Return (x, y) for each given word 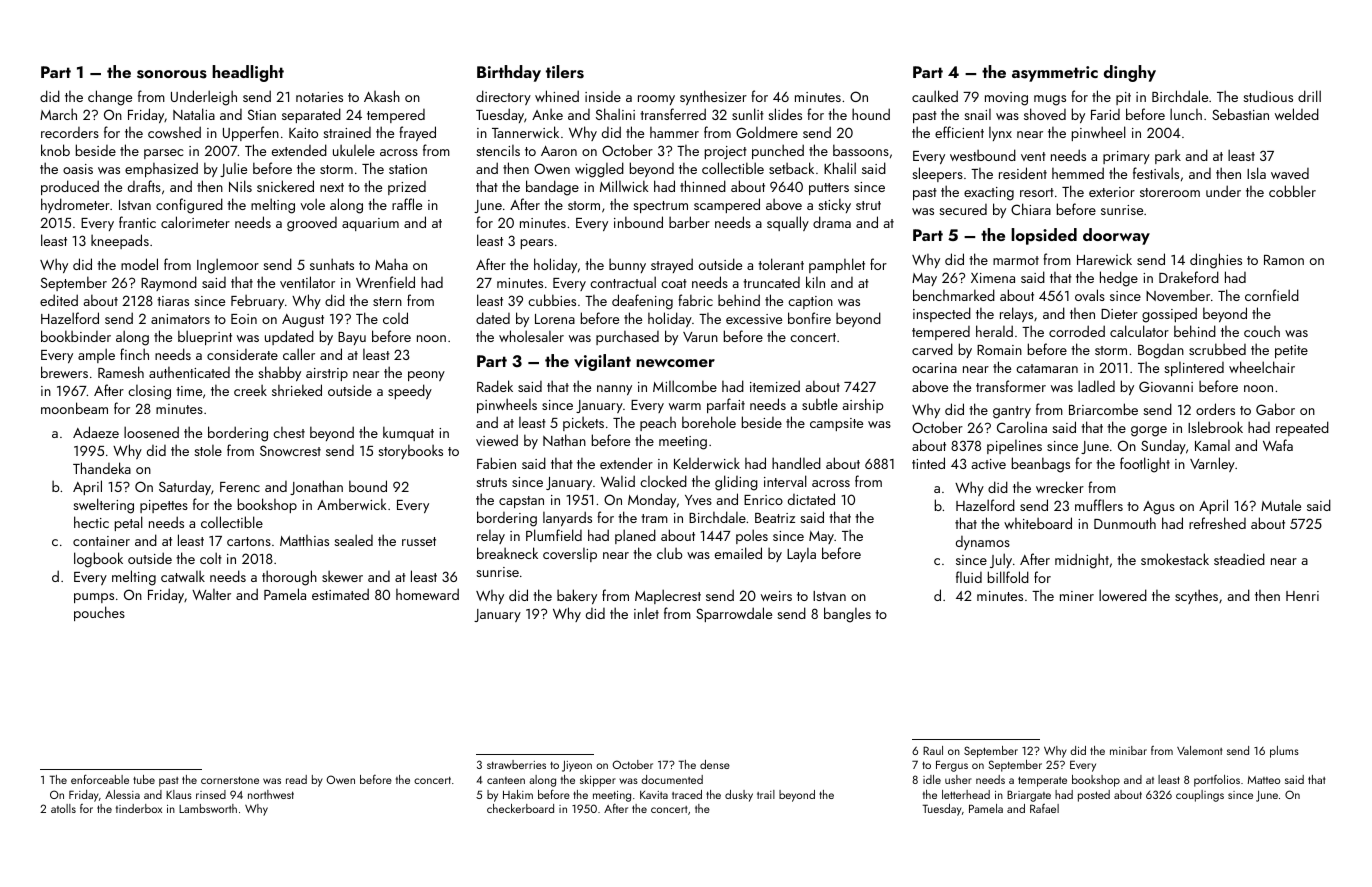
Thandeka (102, 468)
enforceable (100, 779)
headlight (248, 73)
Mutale (1281, 505)
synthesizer (713, 97)
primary (1126, 157)
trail (766, 794)
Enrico (763, 500)
